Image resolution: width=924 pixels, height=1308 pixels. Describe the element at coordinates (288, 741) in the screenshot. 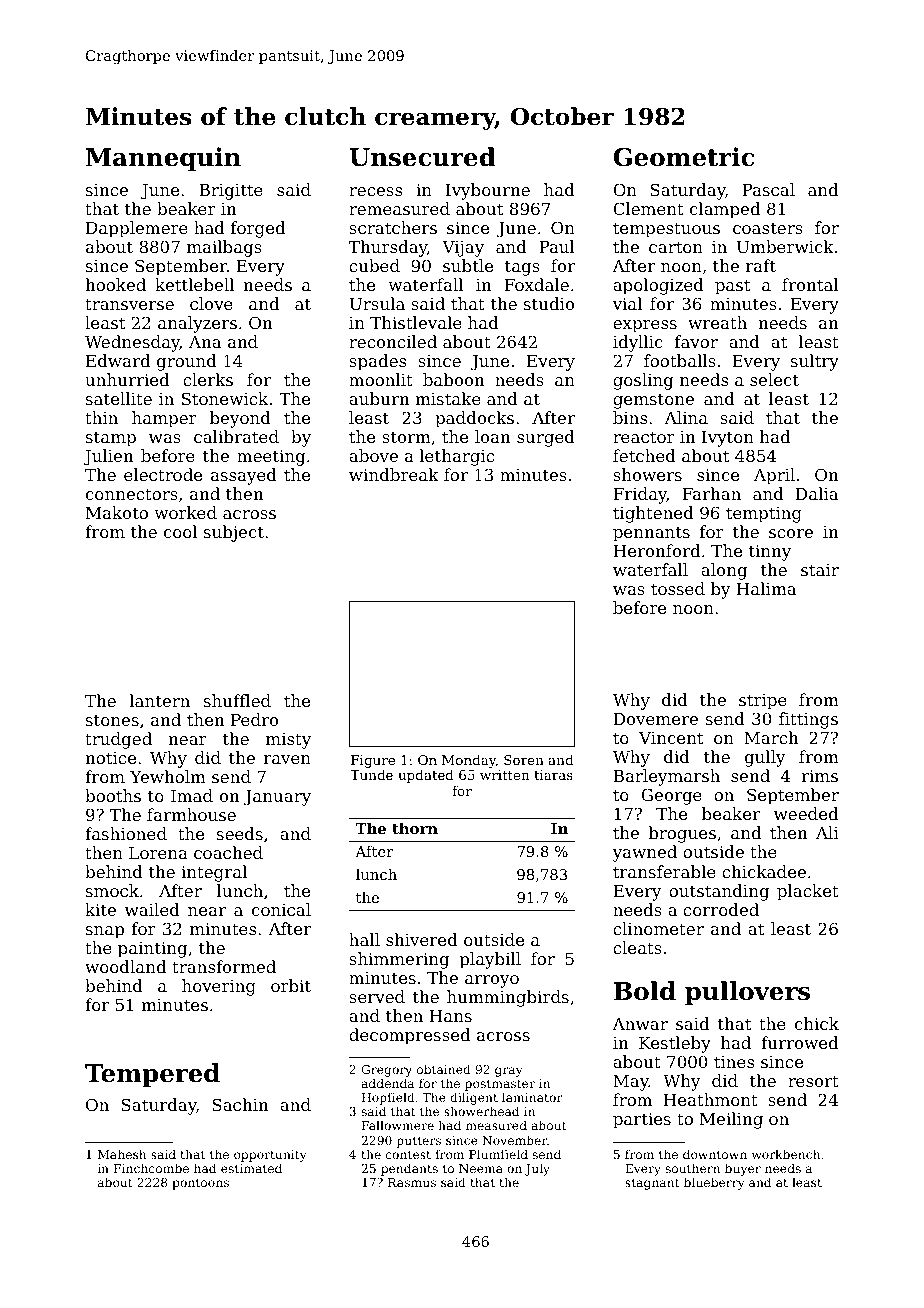

I see `misty` at that location.
